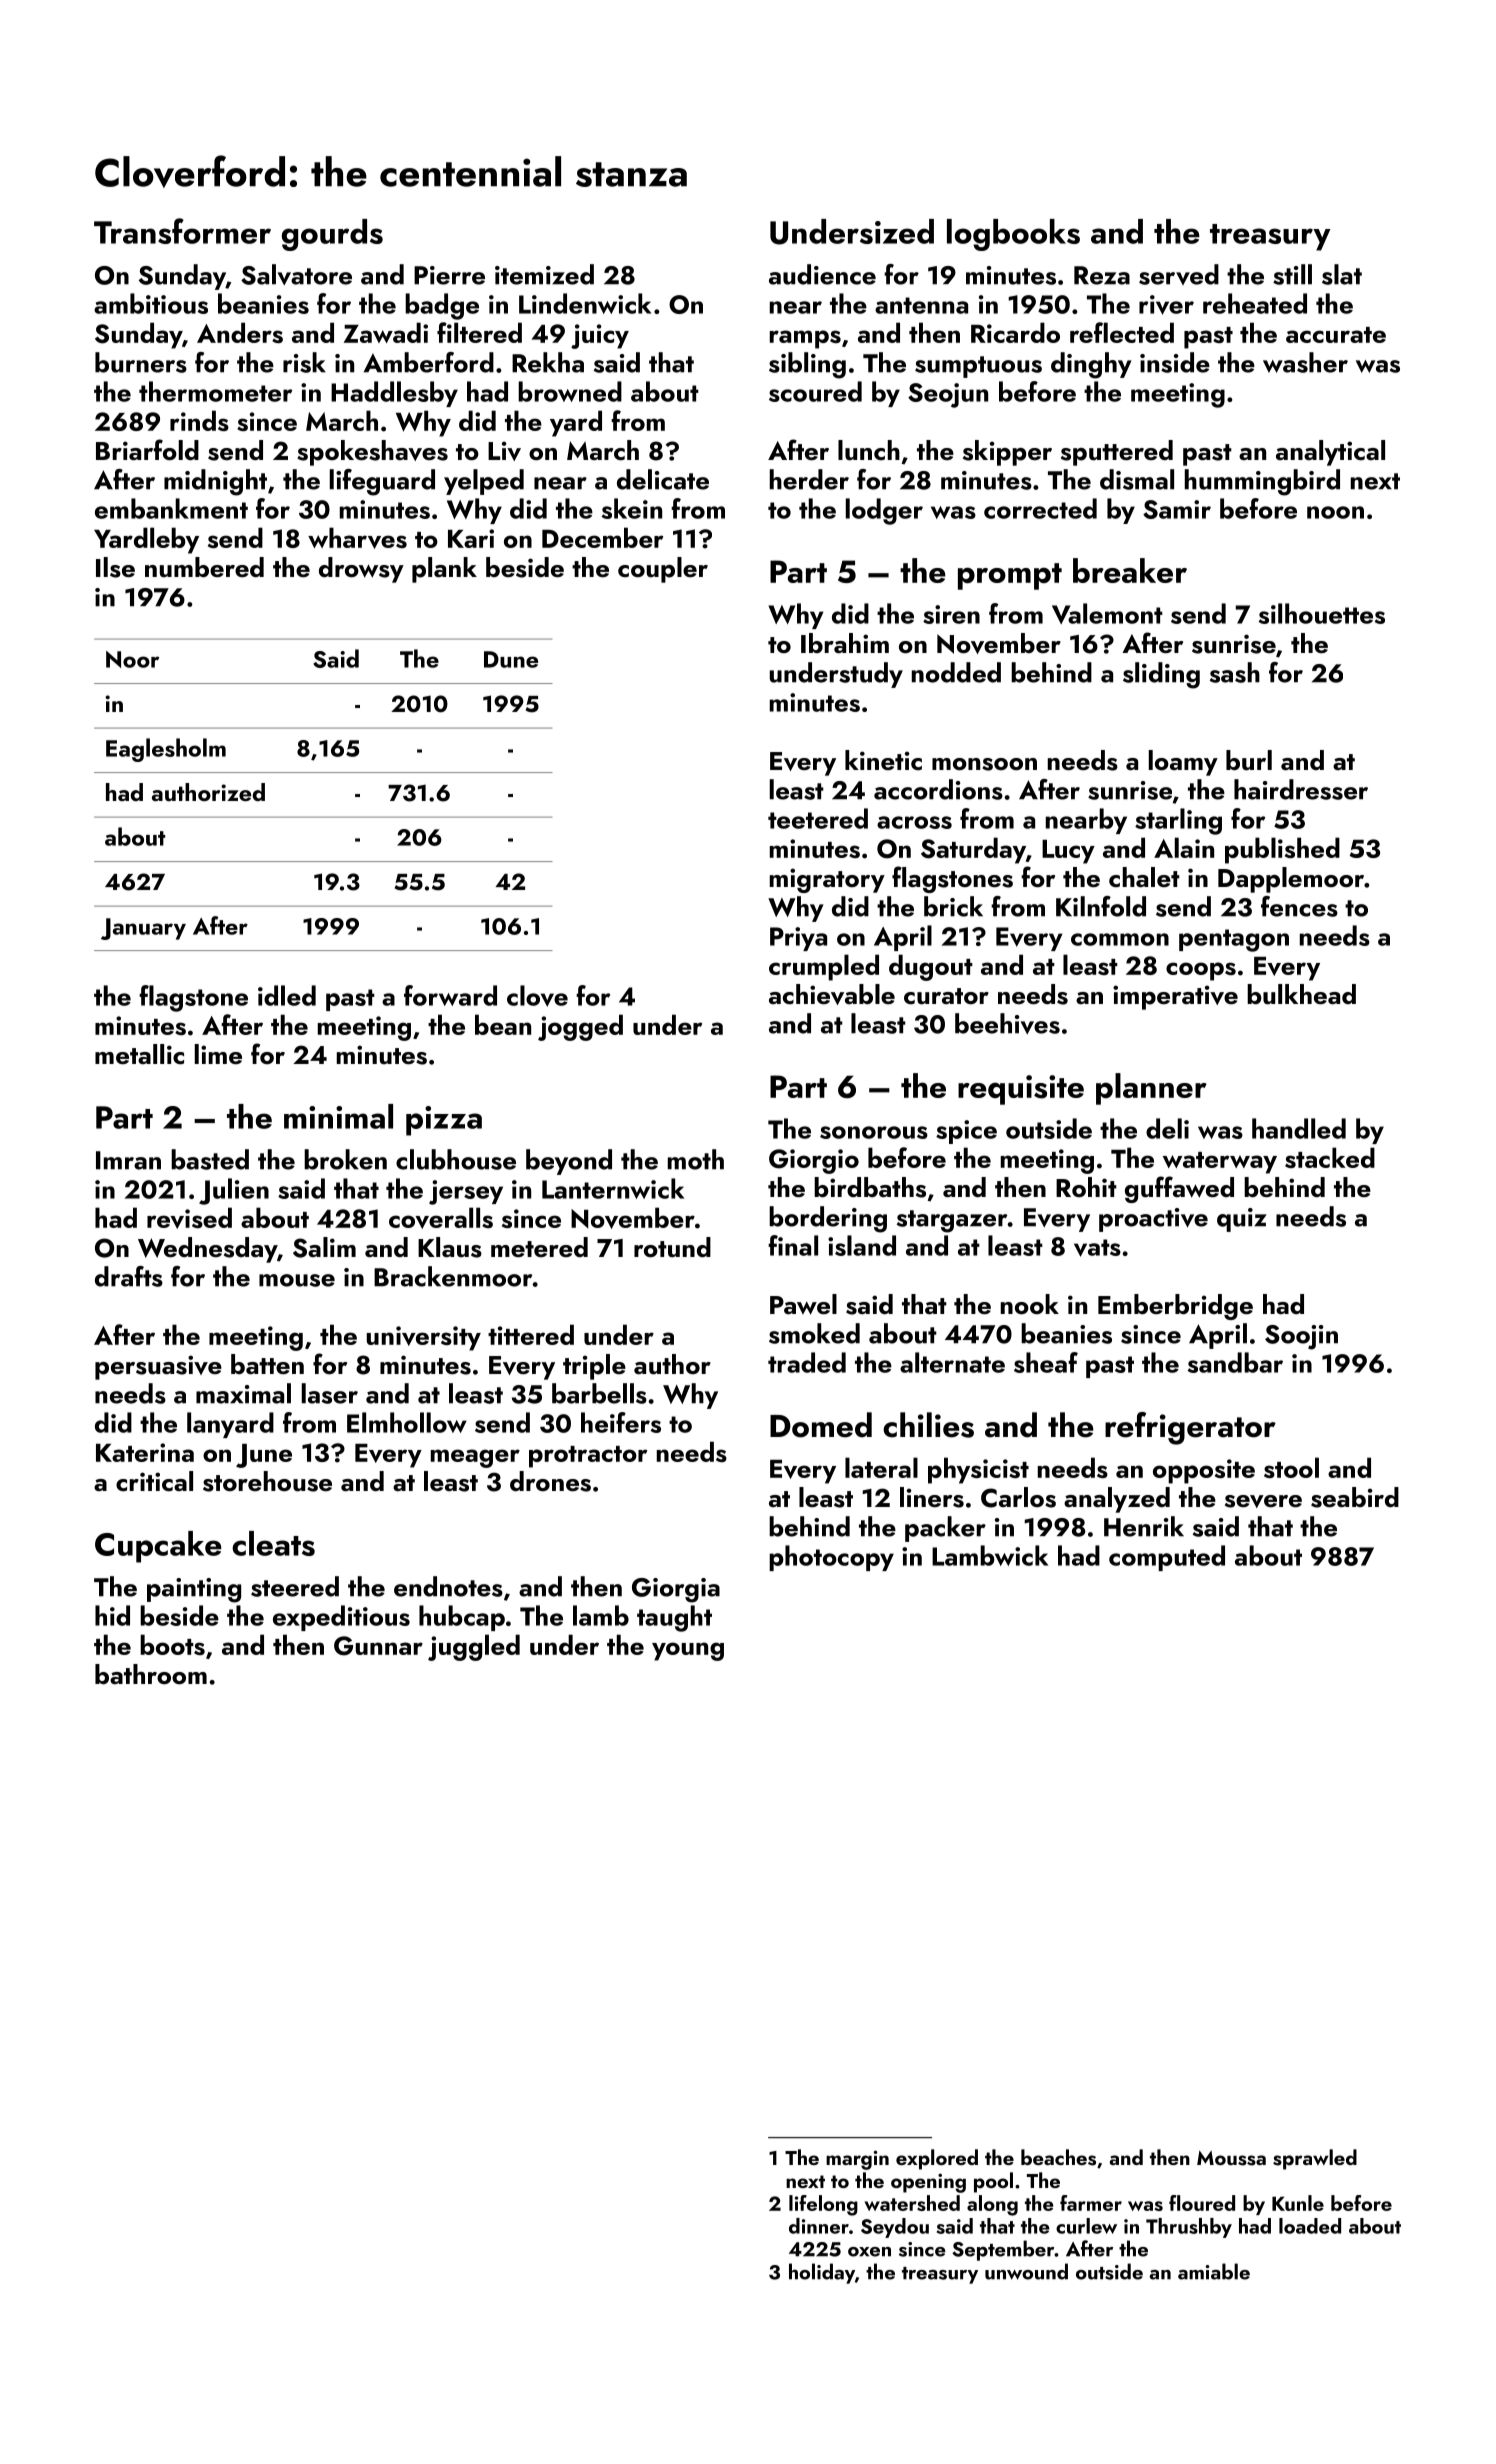  Describe the element at coordinates (822, 2273) in the page. I see `holiday` at that location.
